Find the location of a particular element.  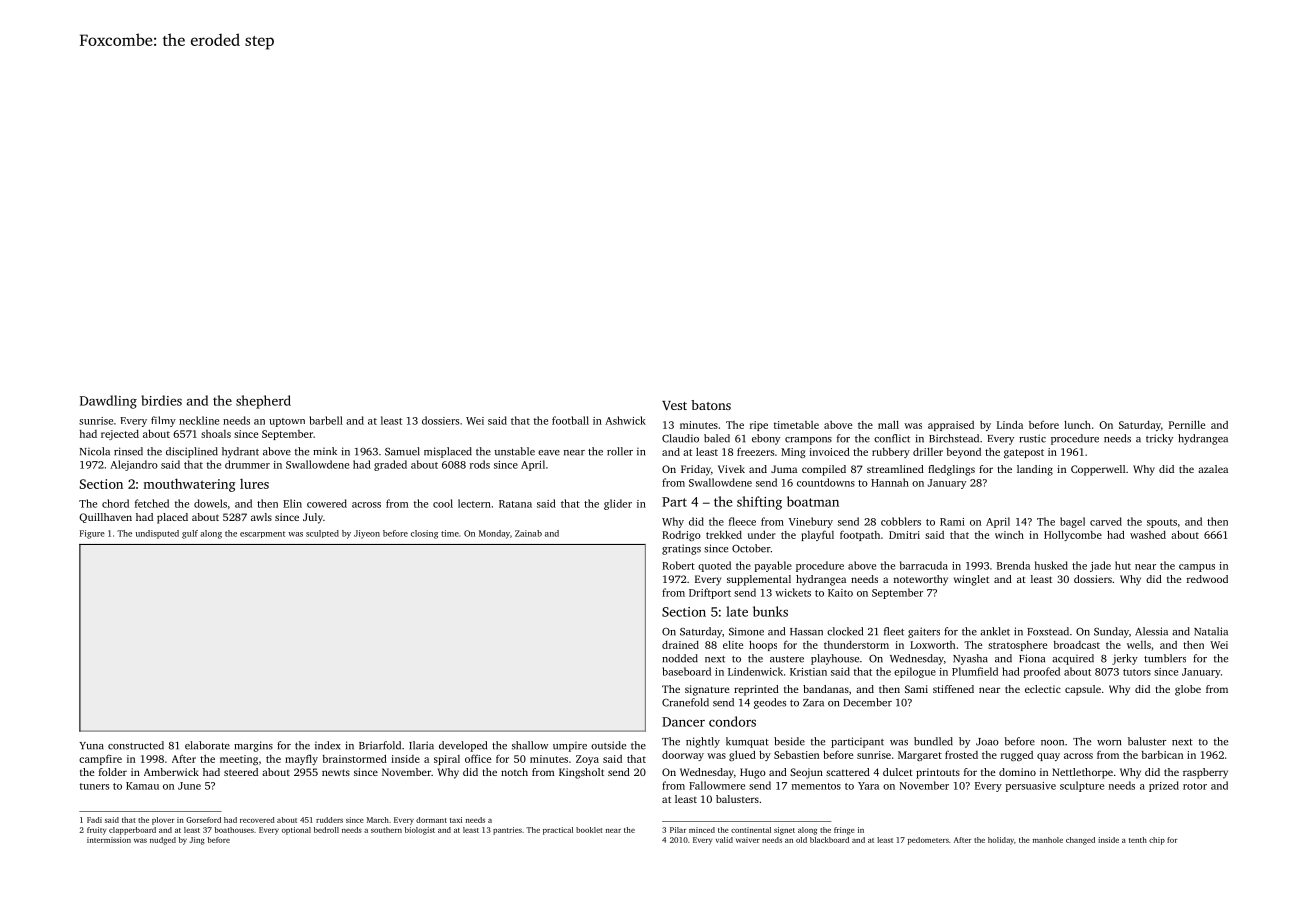

glued is located at coordinates (742, 755).
